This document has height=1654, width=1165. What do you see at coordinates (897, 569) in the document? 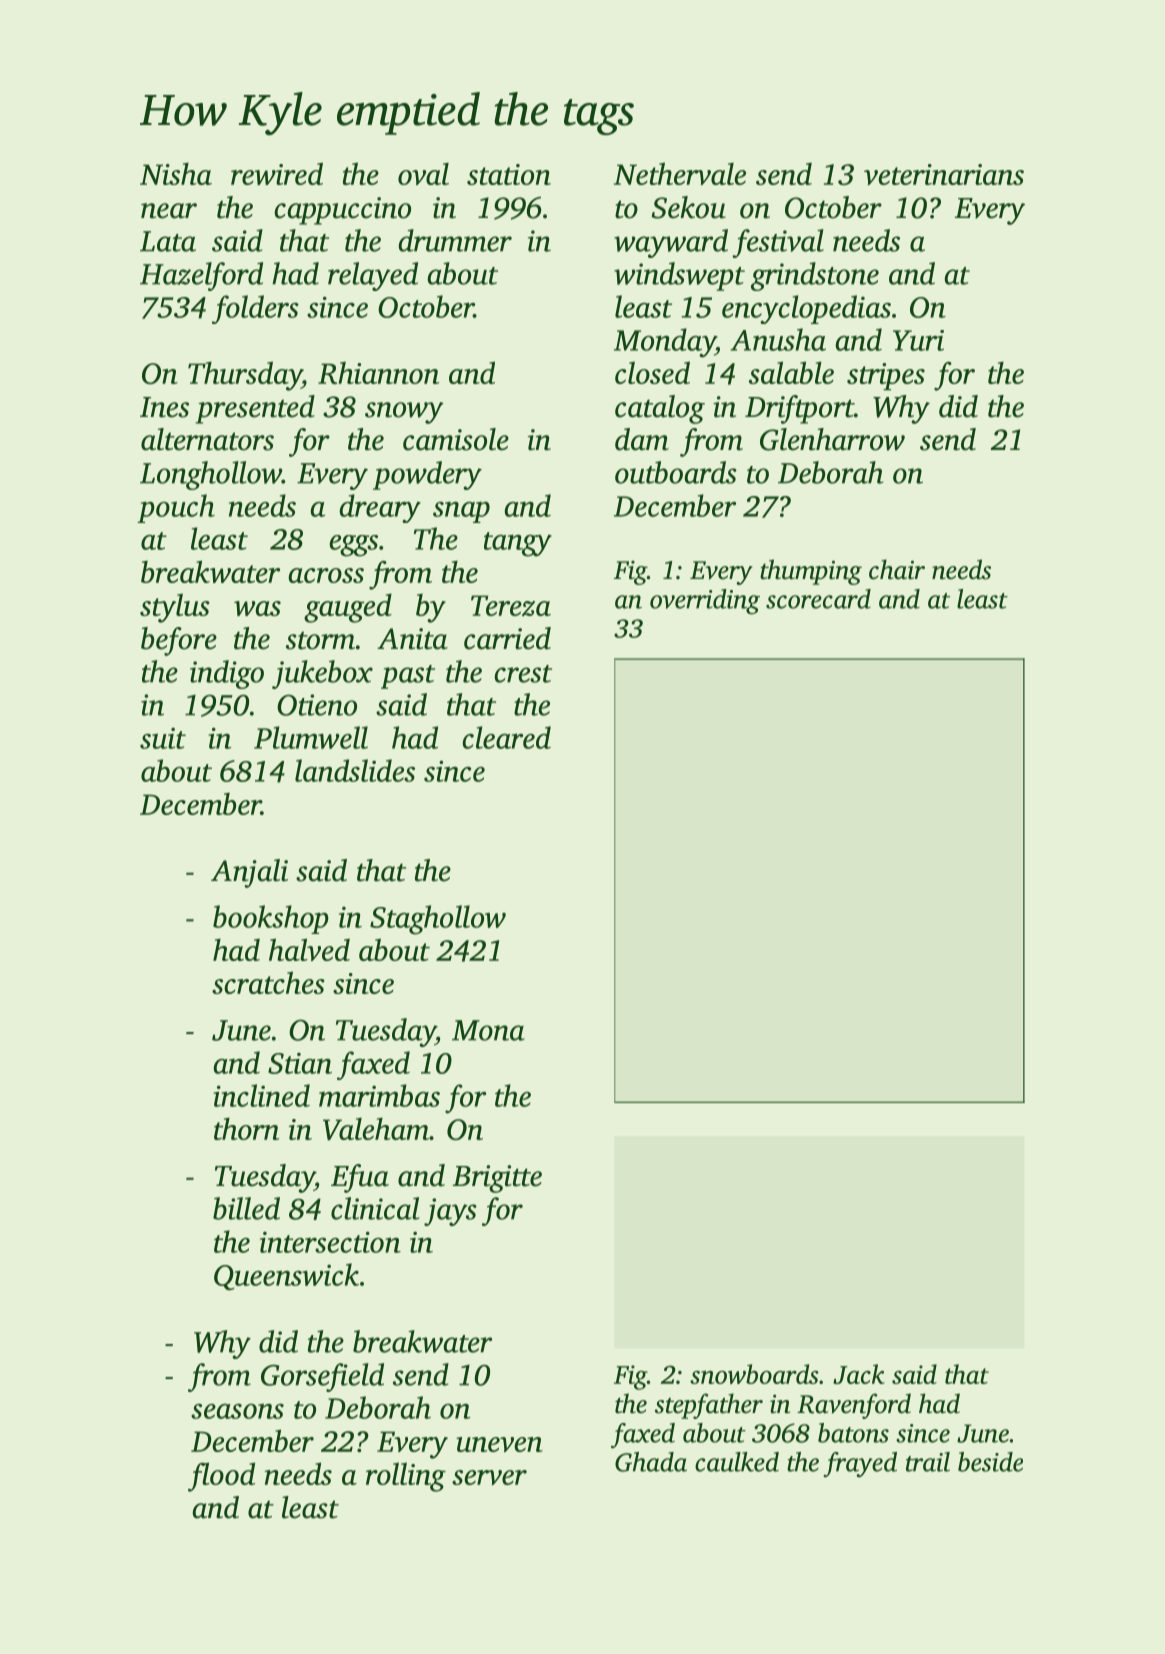
I see `chair` at bounding box center [897, 569].
